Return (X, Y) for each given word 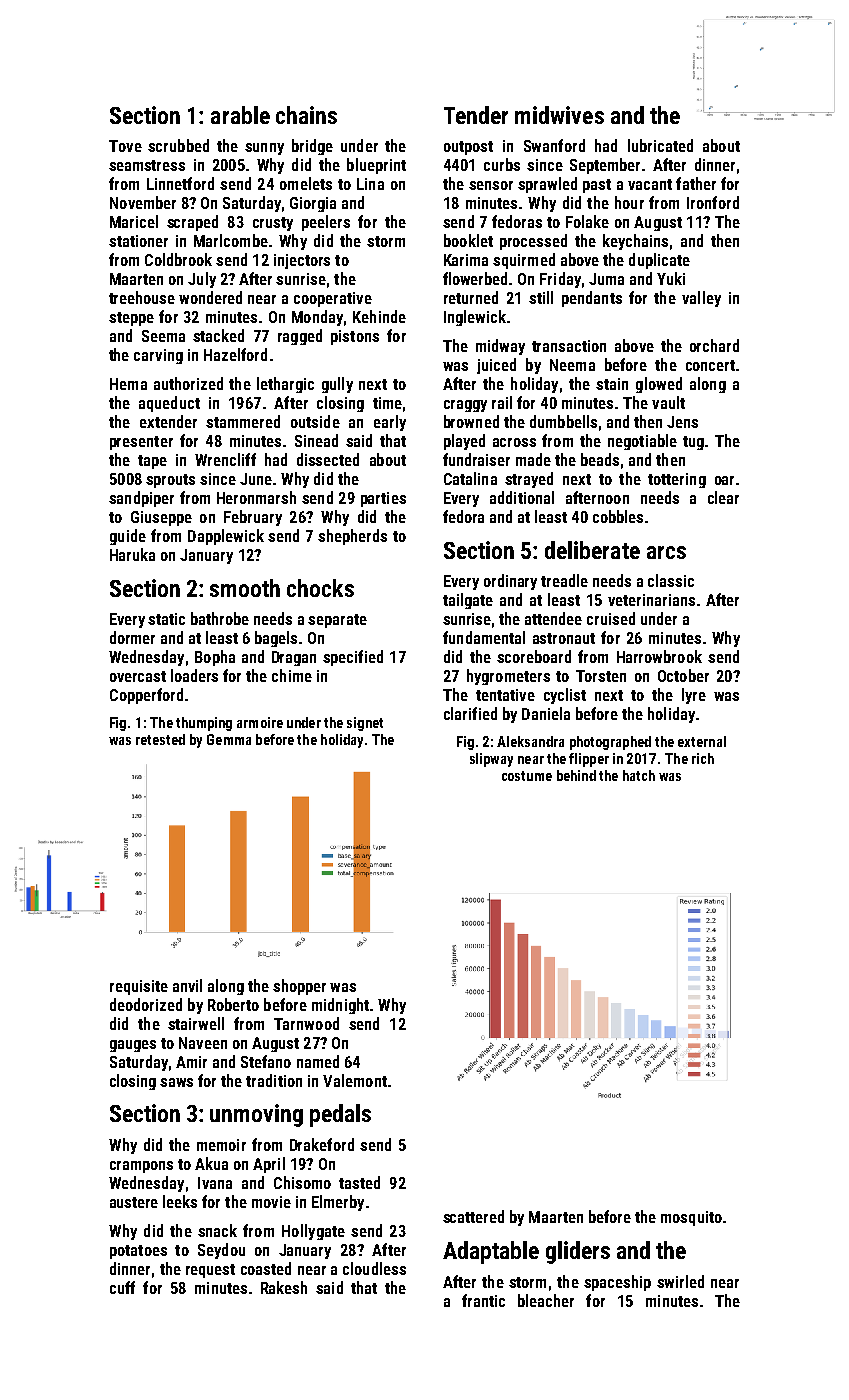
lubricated (660, 145)
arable (240, 115)
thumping (204, 724)
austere (134, 1202)
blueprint (376, 166)
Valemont (355, 1080)
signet (365, 724)
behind (576, 775)
